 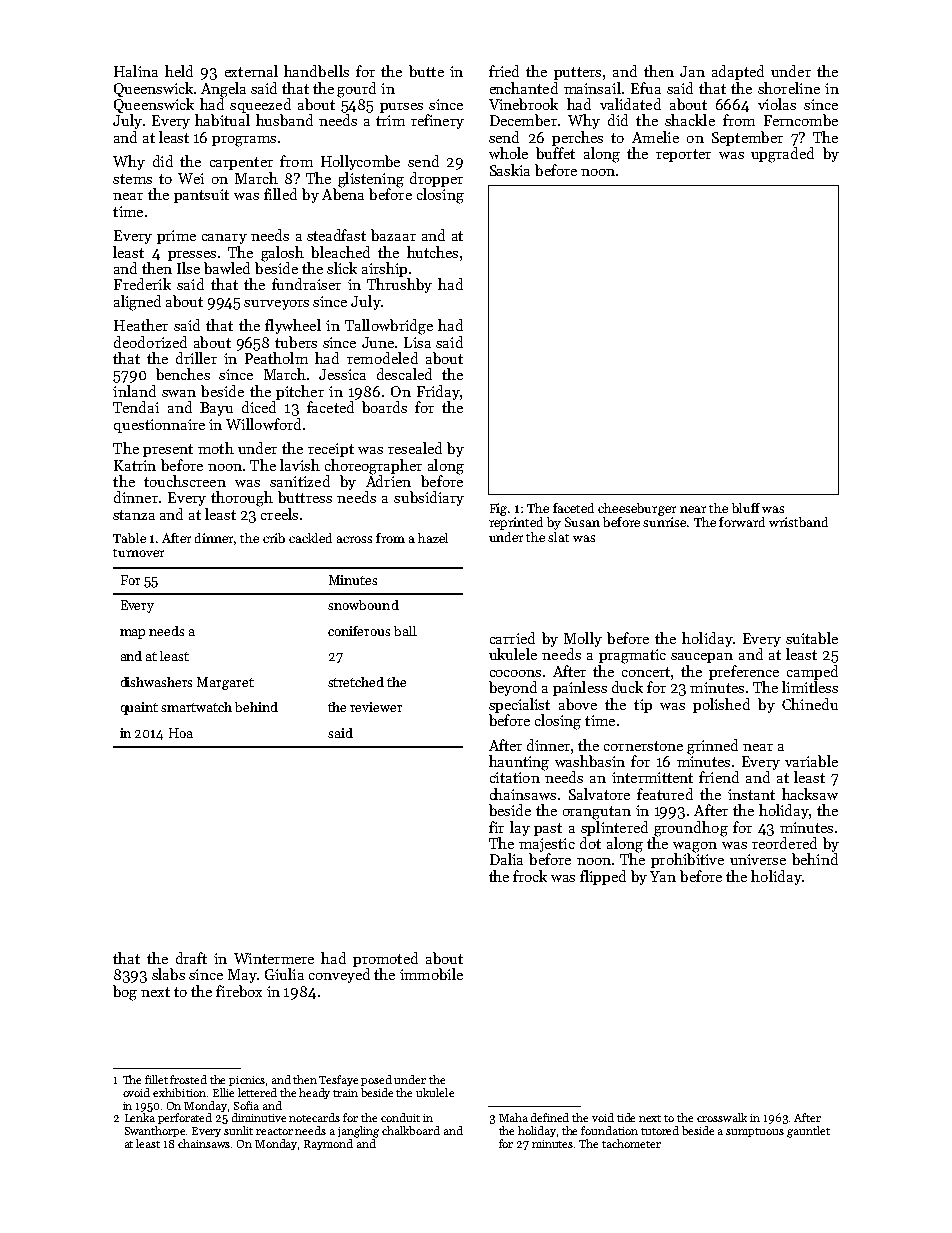 What do you see at coordinates (411, 1130) in the document?
I see `chalkboard` at bounding box center [411, 1130].
